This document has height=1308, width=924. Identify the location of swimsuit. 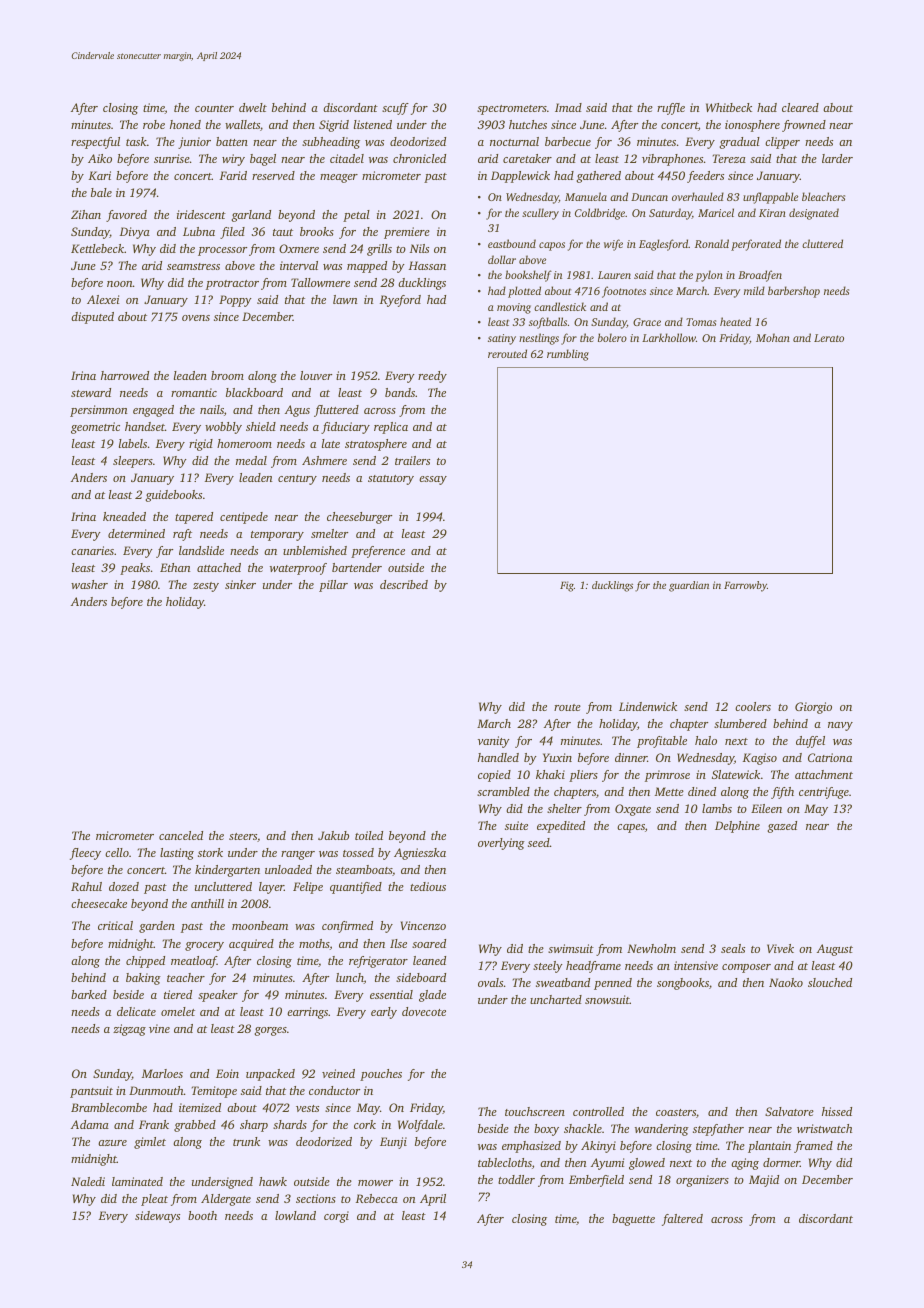
(571, 948).
